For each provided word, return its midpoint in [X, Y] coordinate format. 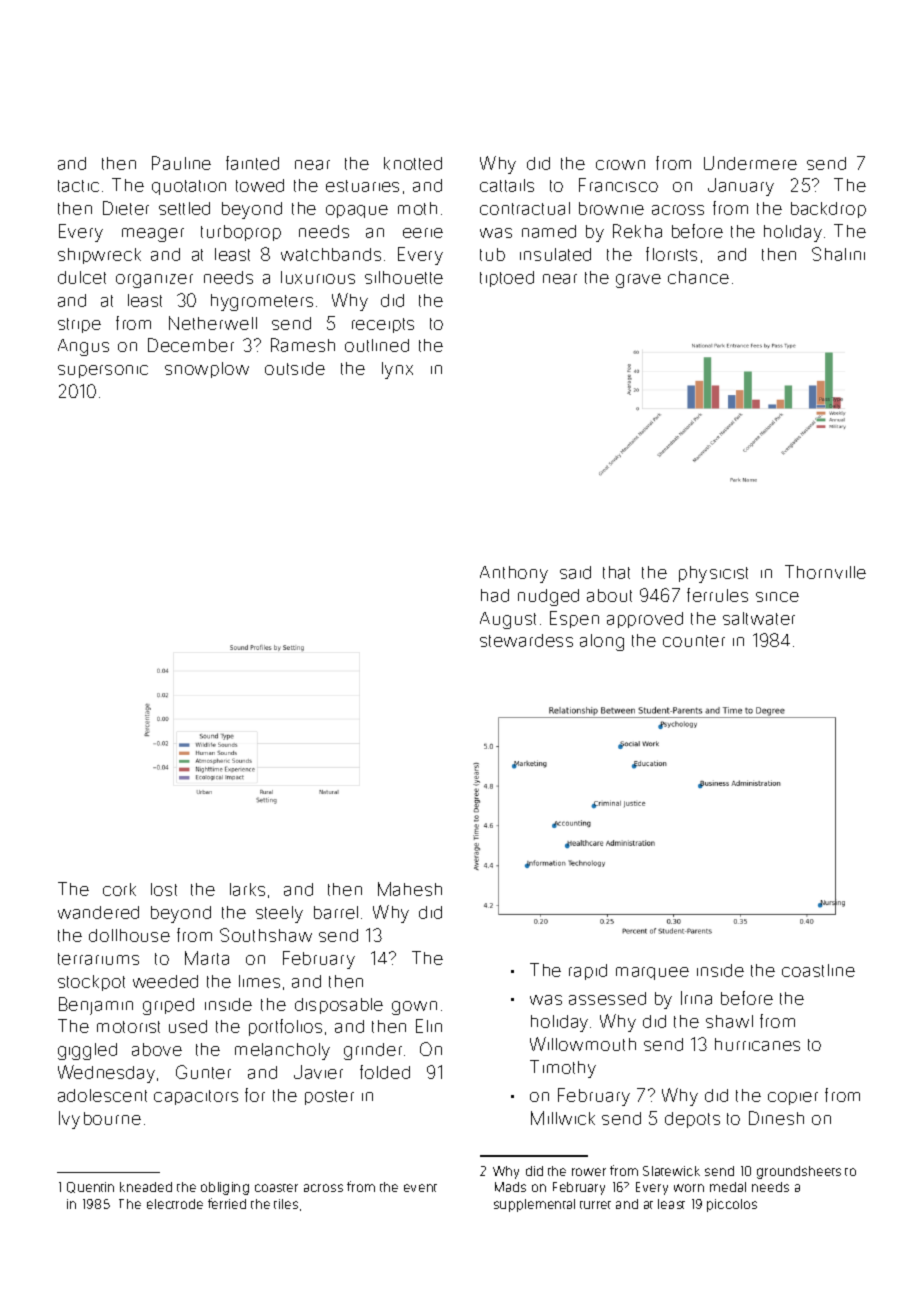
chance [698, 277]
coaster [276, 1188]
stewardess [526, 640]
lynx [397, 370]
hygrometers [262, 302]
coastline [818, 970]
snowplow [207, 370]
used [188, 1026]
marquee [652, 973]
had [495, 595]
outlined [377, 345]
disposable [339, 1006]
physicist [713, 574]
